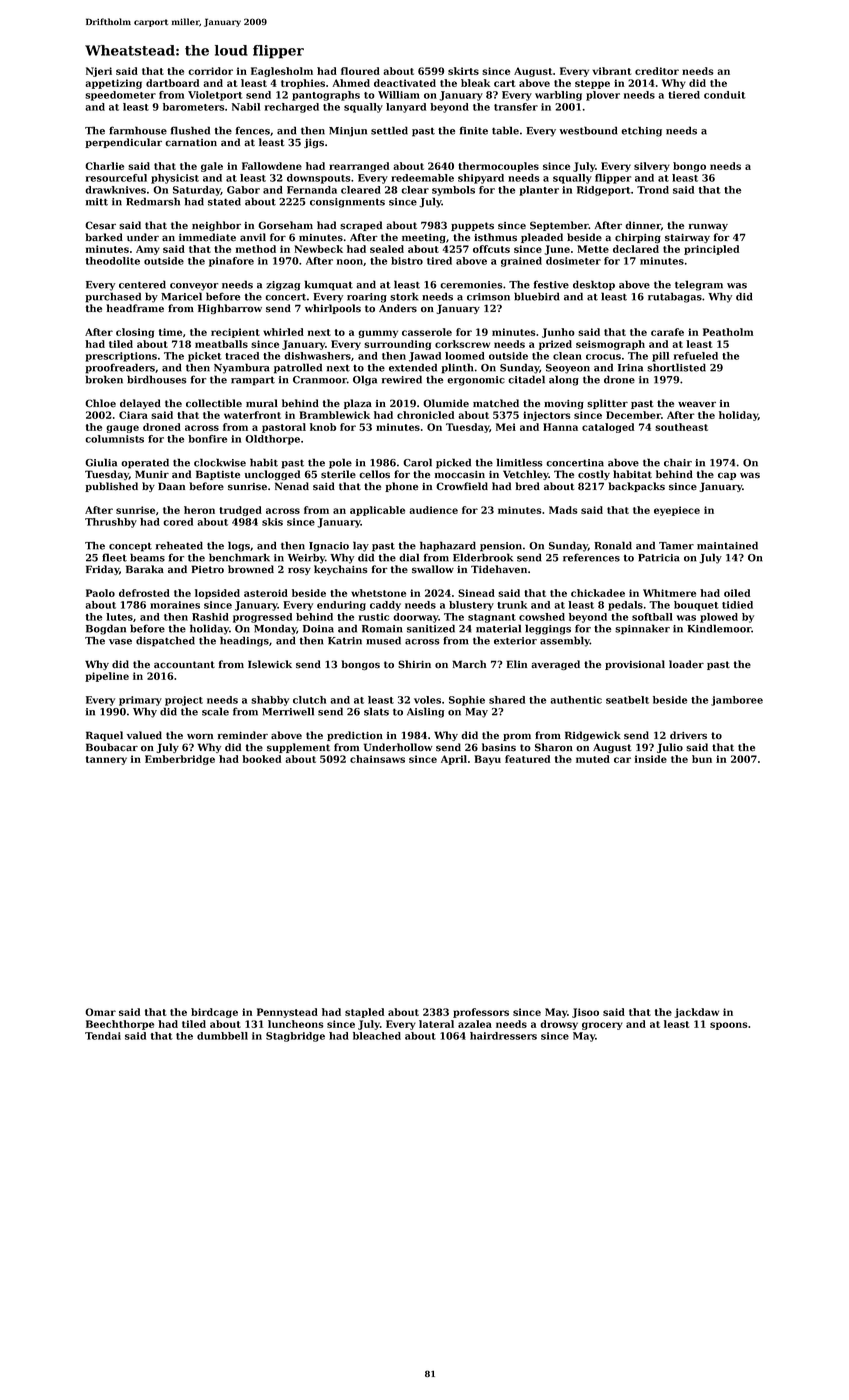  Describe the element at coordinates (471, 606) in the image. I see `blustery` at that location.
